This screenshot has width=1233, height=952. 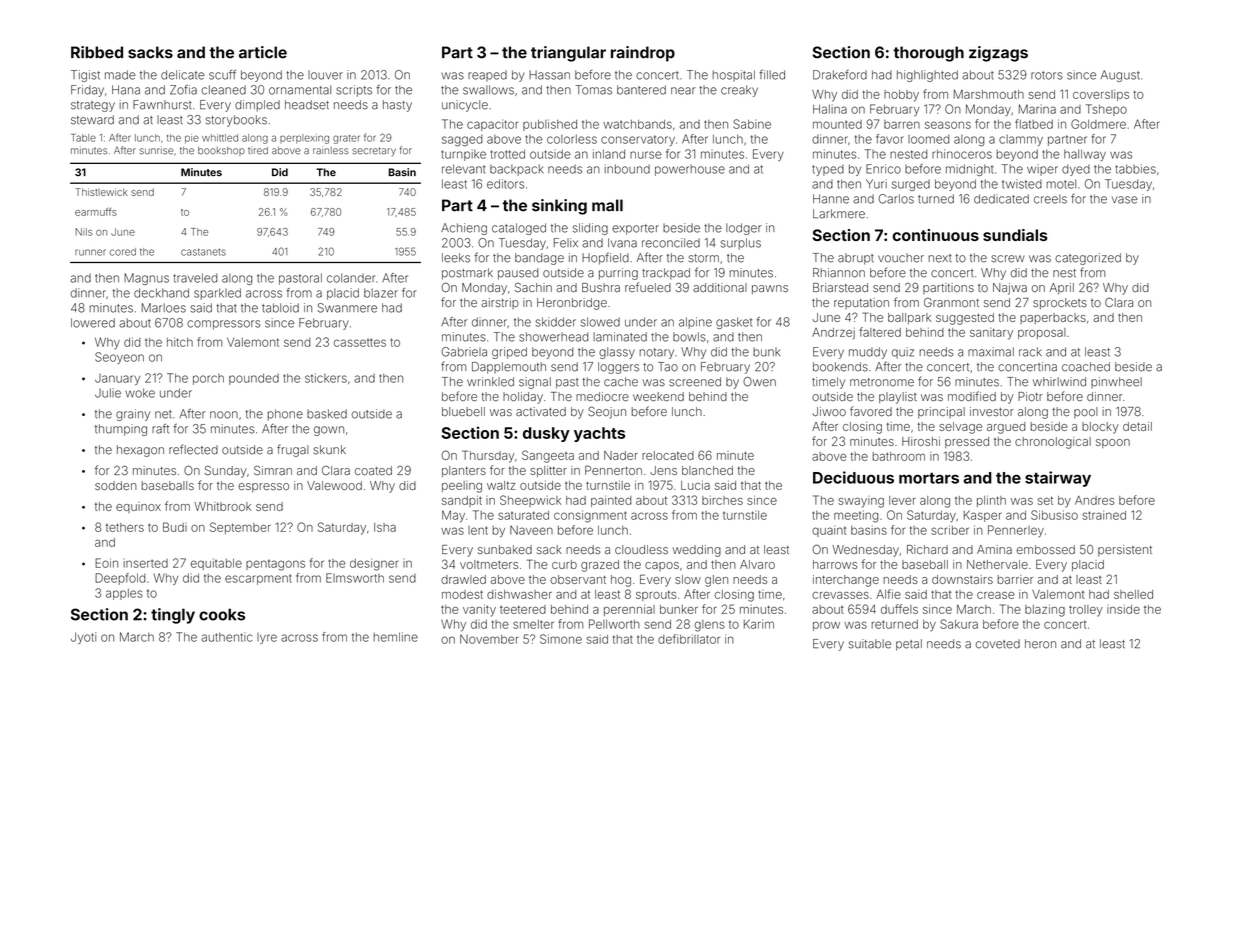 I want to click on thumping, so click(x=121, y=430).
